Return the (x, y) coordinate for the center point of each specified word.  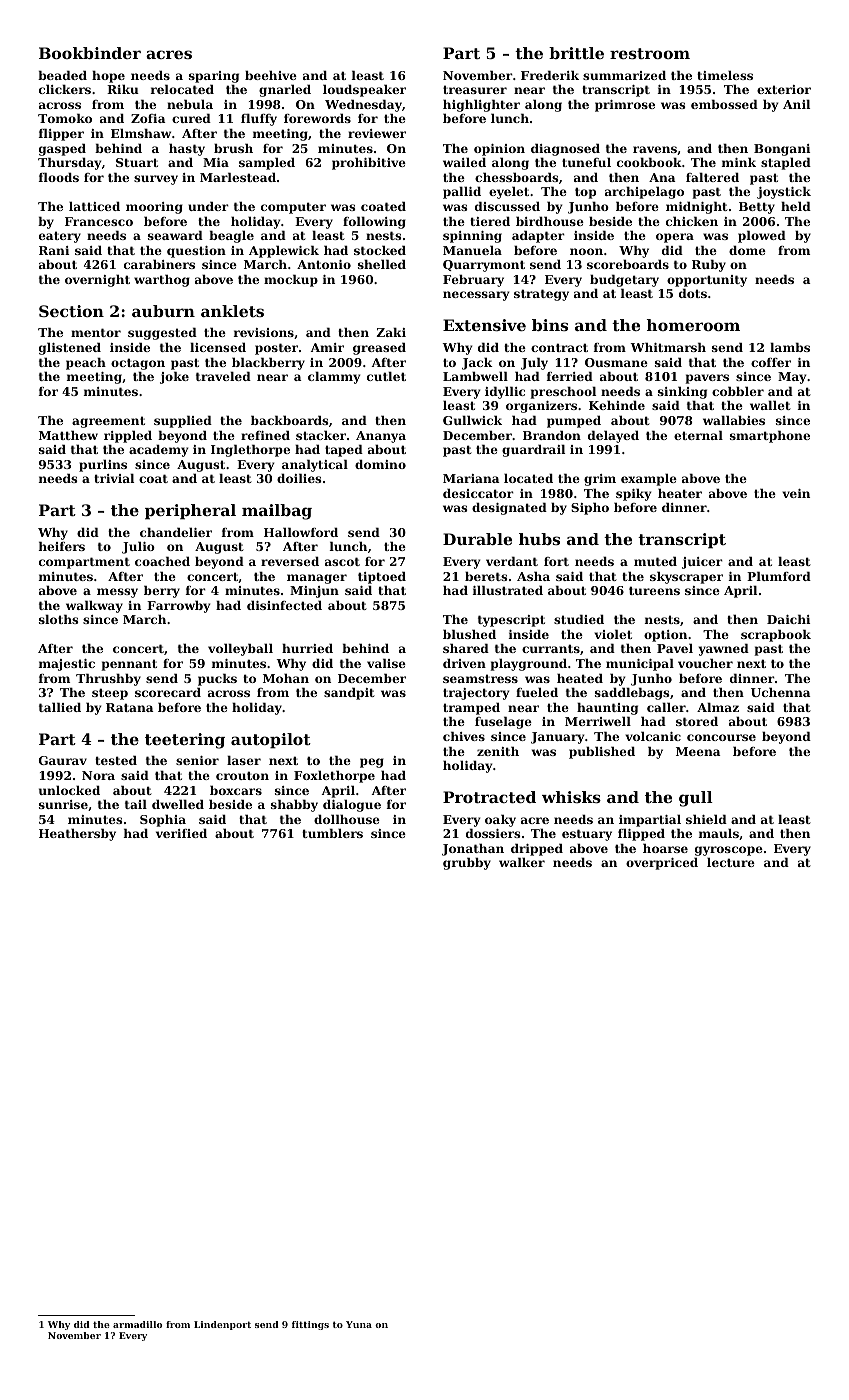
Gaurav (63, 760)
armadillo (137, 1324)
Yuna (359, 1324)
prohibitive (369, 164)
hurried (307, 648)
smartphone (770, 437)
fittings (310, 1325)
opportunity (707, 281)
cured (191, 118)
